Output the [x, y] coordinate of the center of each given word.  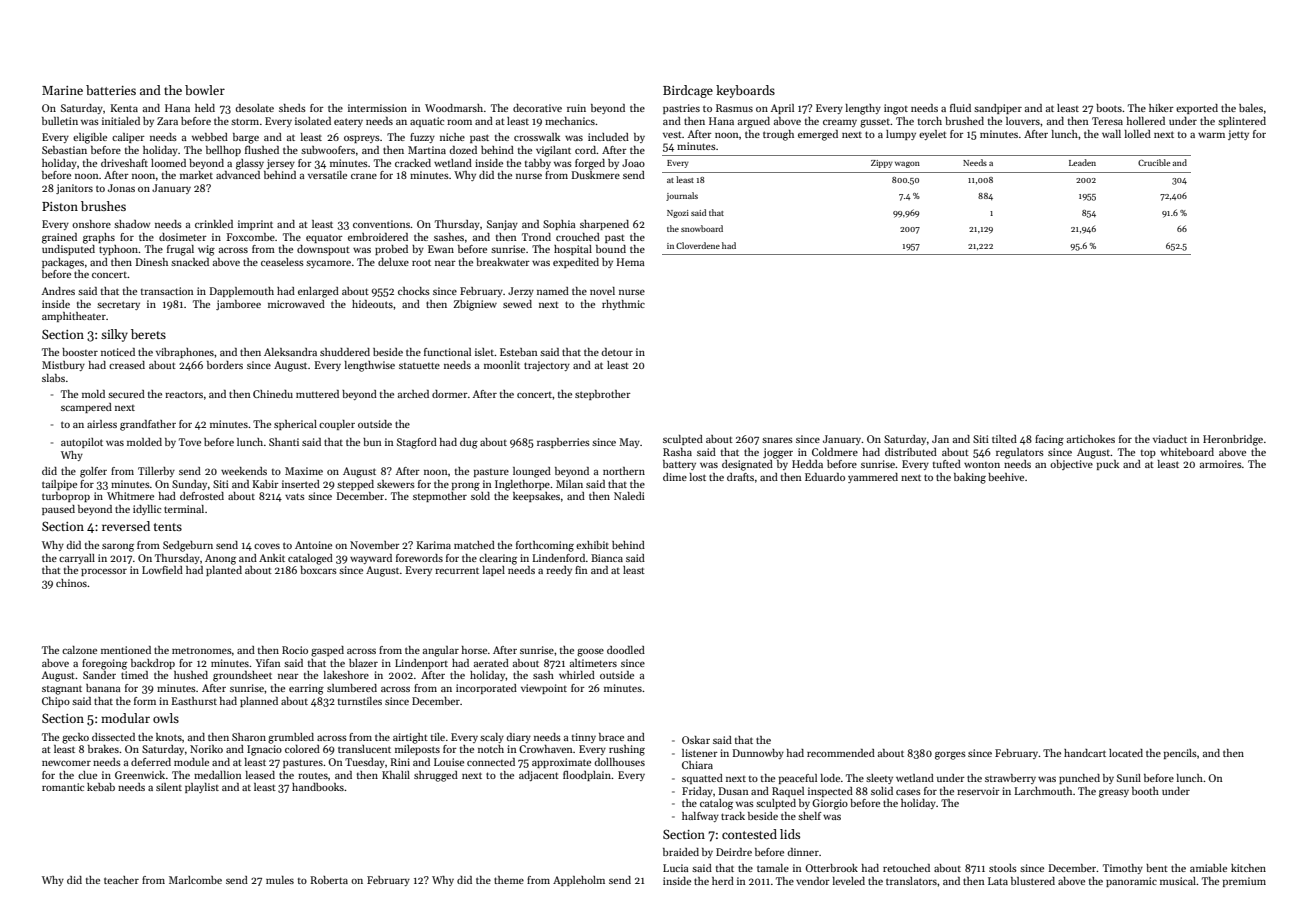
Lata [998, 881]
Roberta [329, 880]
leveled [849, 881]
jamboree [238, 305]
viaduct [1170, 439]
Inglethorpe [522, 485]
